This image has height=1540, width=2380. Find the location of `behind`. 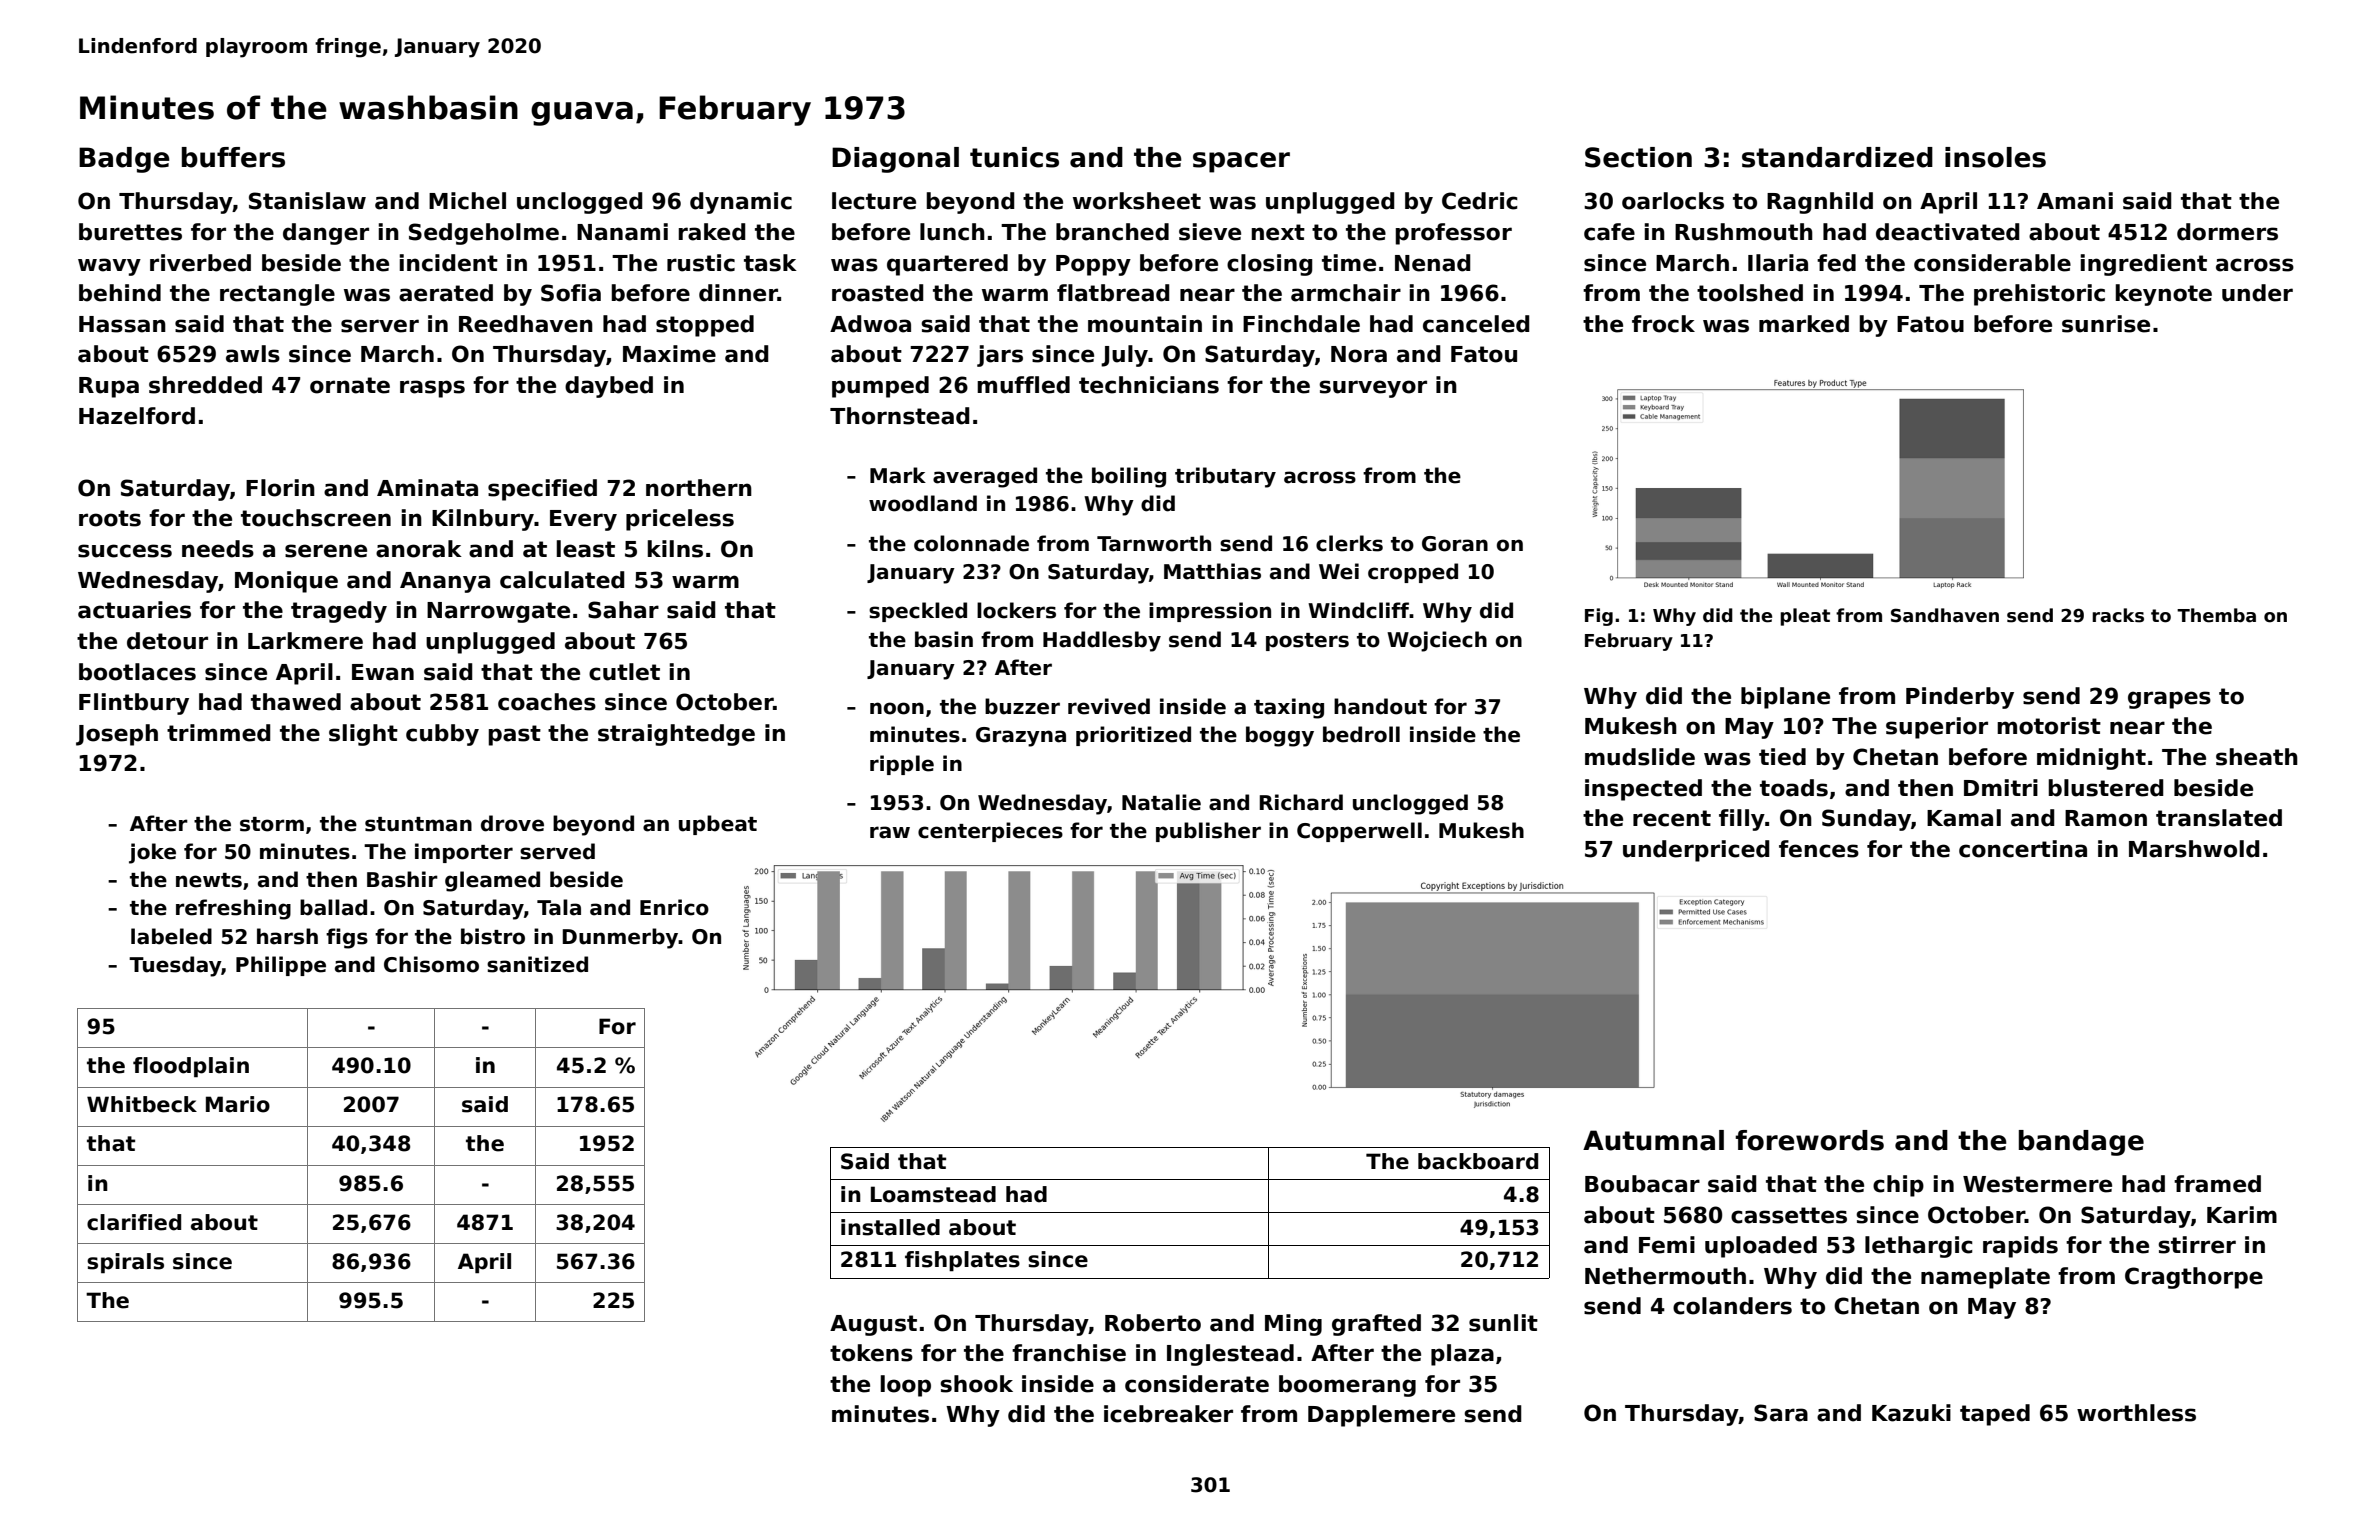

behind is located at coordinates (120, 293).
